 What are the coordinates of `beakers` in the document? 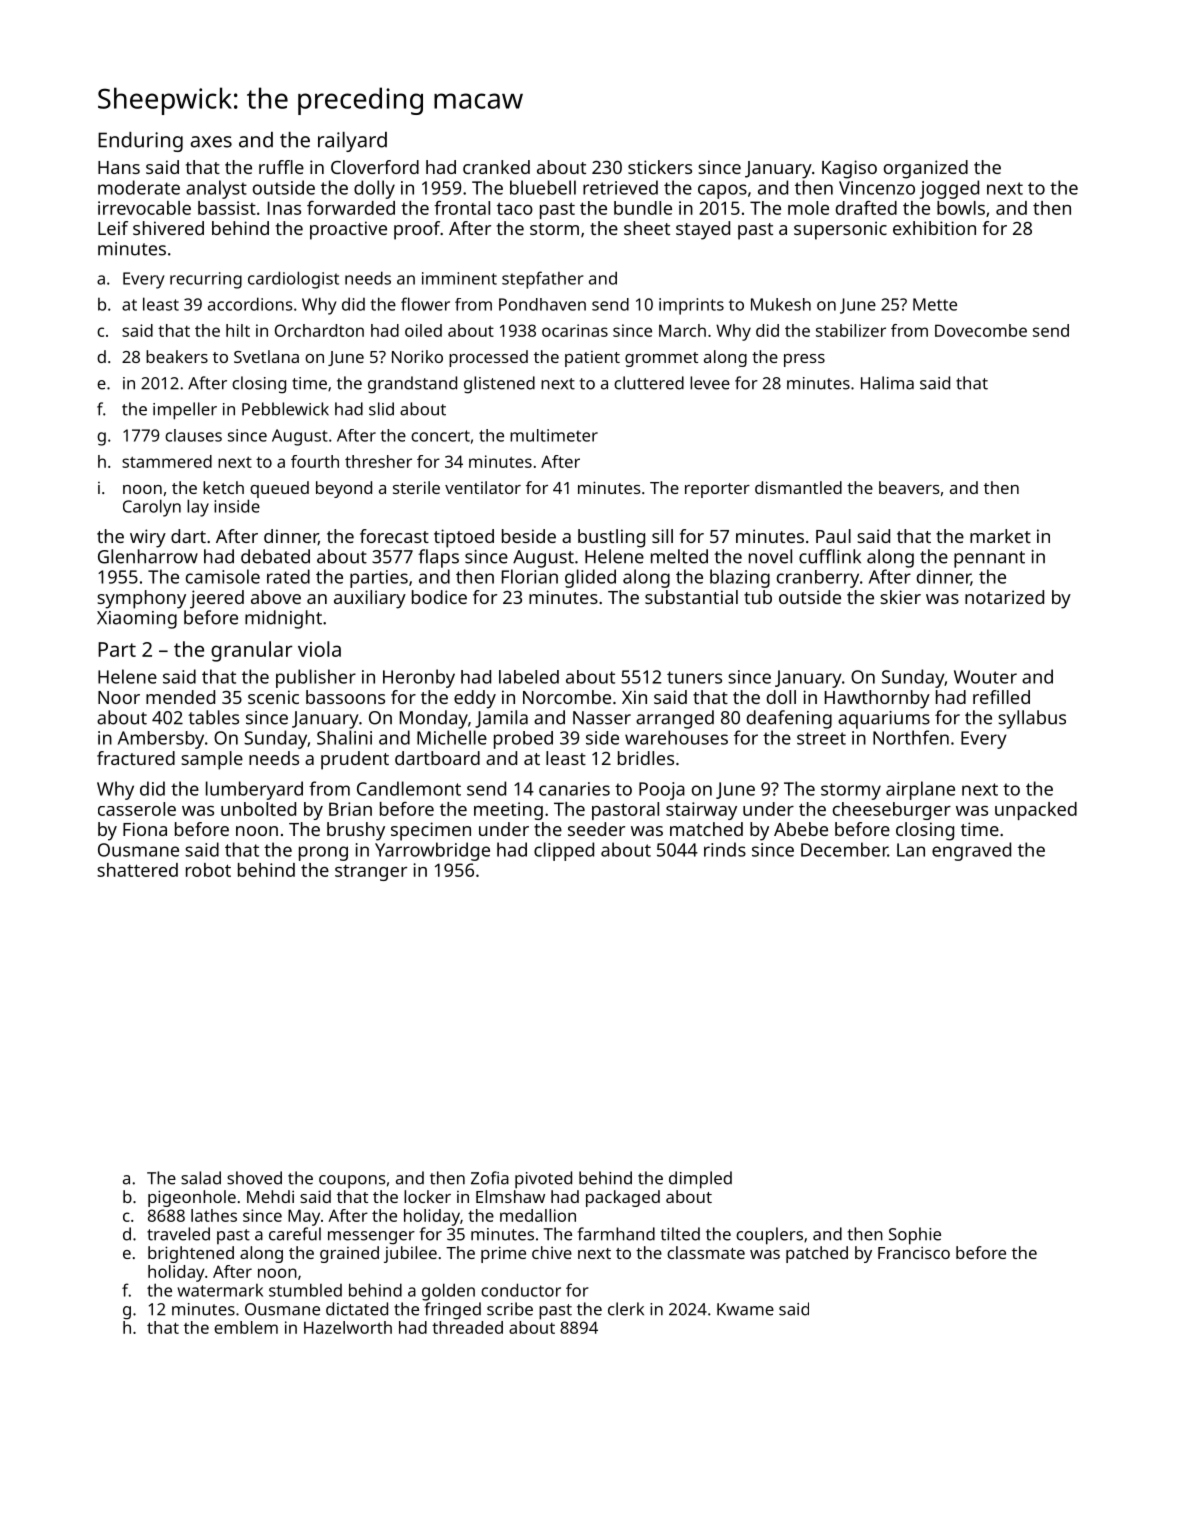 It's located at (177, 356).
